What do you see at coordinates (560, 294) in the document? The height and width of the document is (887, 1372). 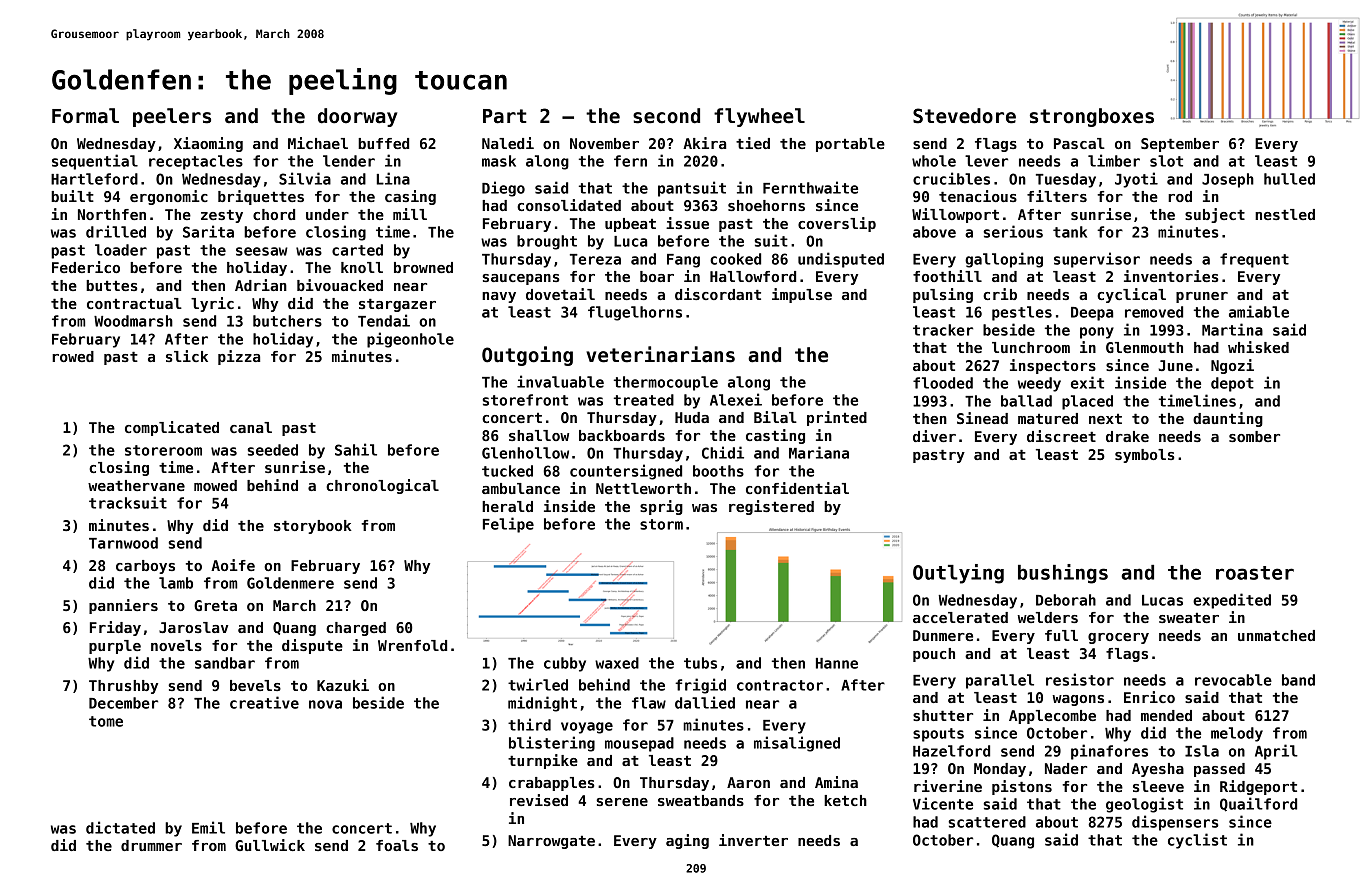 I see `dovetail` at bounding box center [560, 294].
